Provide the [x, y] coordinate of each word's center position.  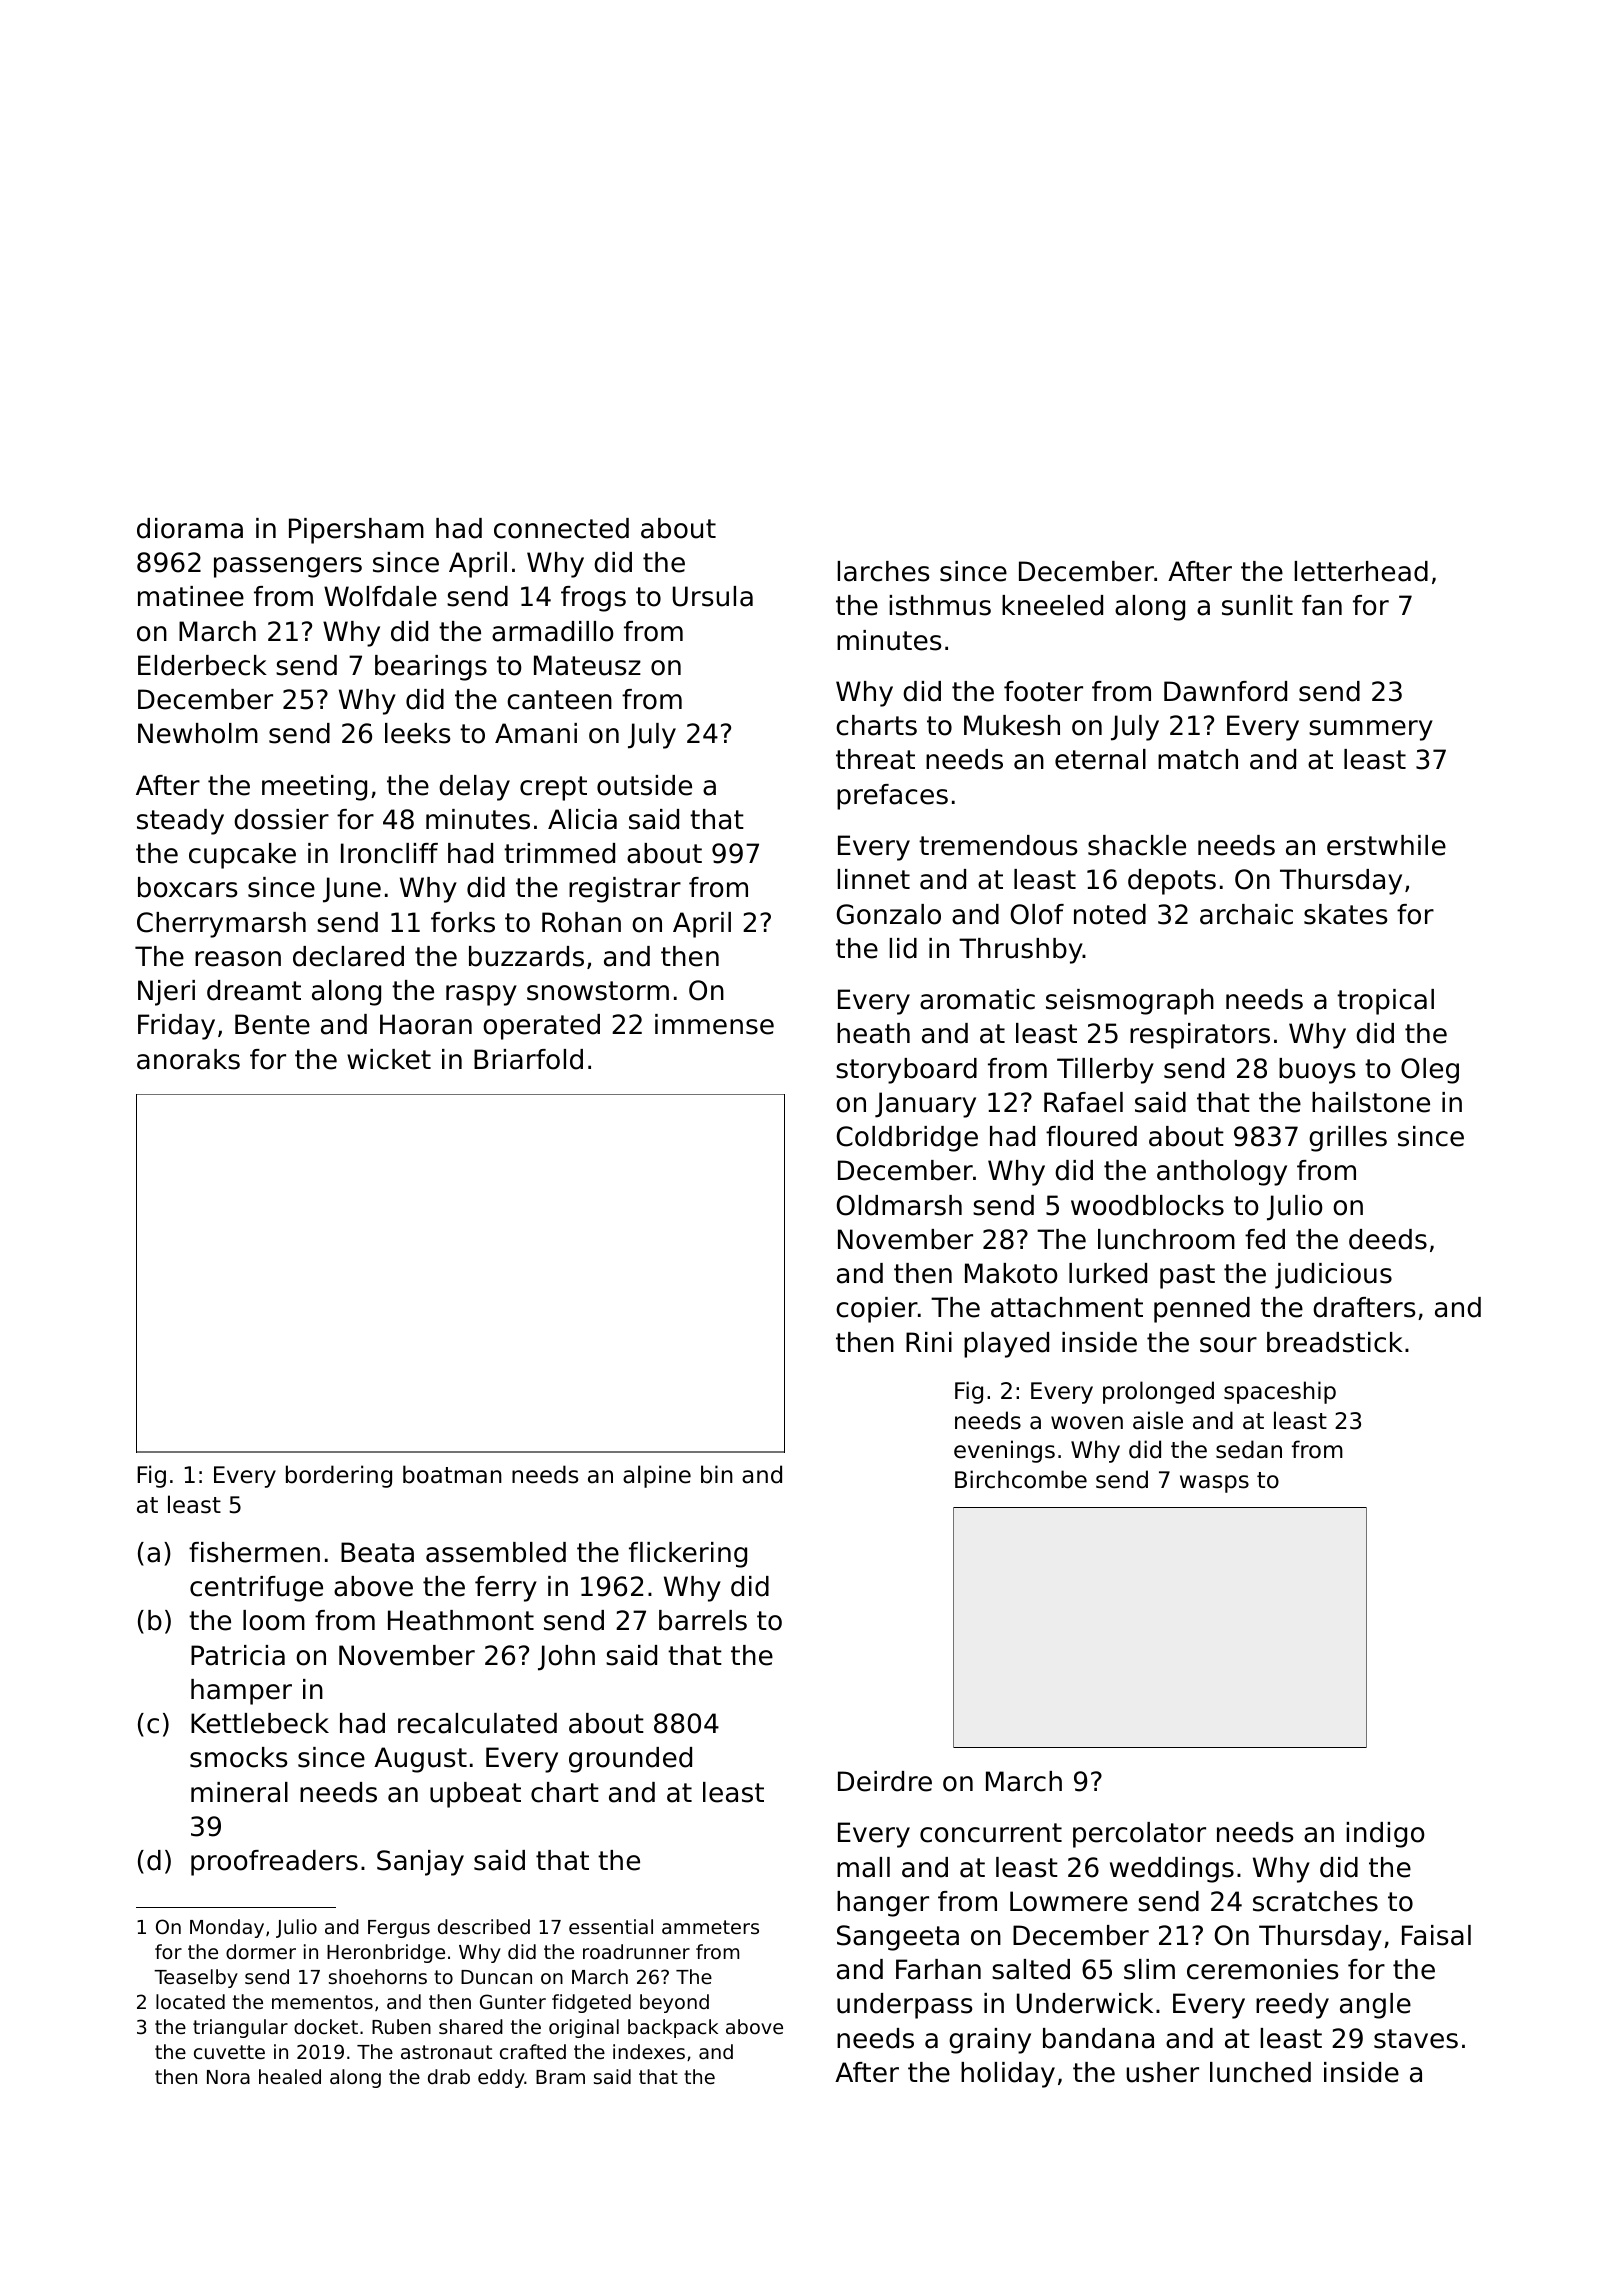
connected [561, 528]
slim [1149, 1969]
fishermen [254, 1552]
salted [1031, 1969]
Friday [176, 1027]
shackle [1137, 845]
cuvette [229, 2052]
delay [474, 788]
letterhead [1361, 571]
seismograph [1130, 1002]
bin [717, 1474]
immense [714, 1024]
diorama [190, 528]
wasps [1214, 1484]
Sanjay [420, 1863]
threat [875, 759]
